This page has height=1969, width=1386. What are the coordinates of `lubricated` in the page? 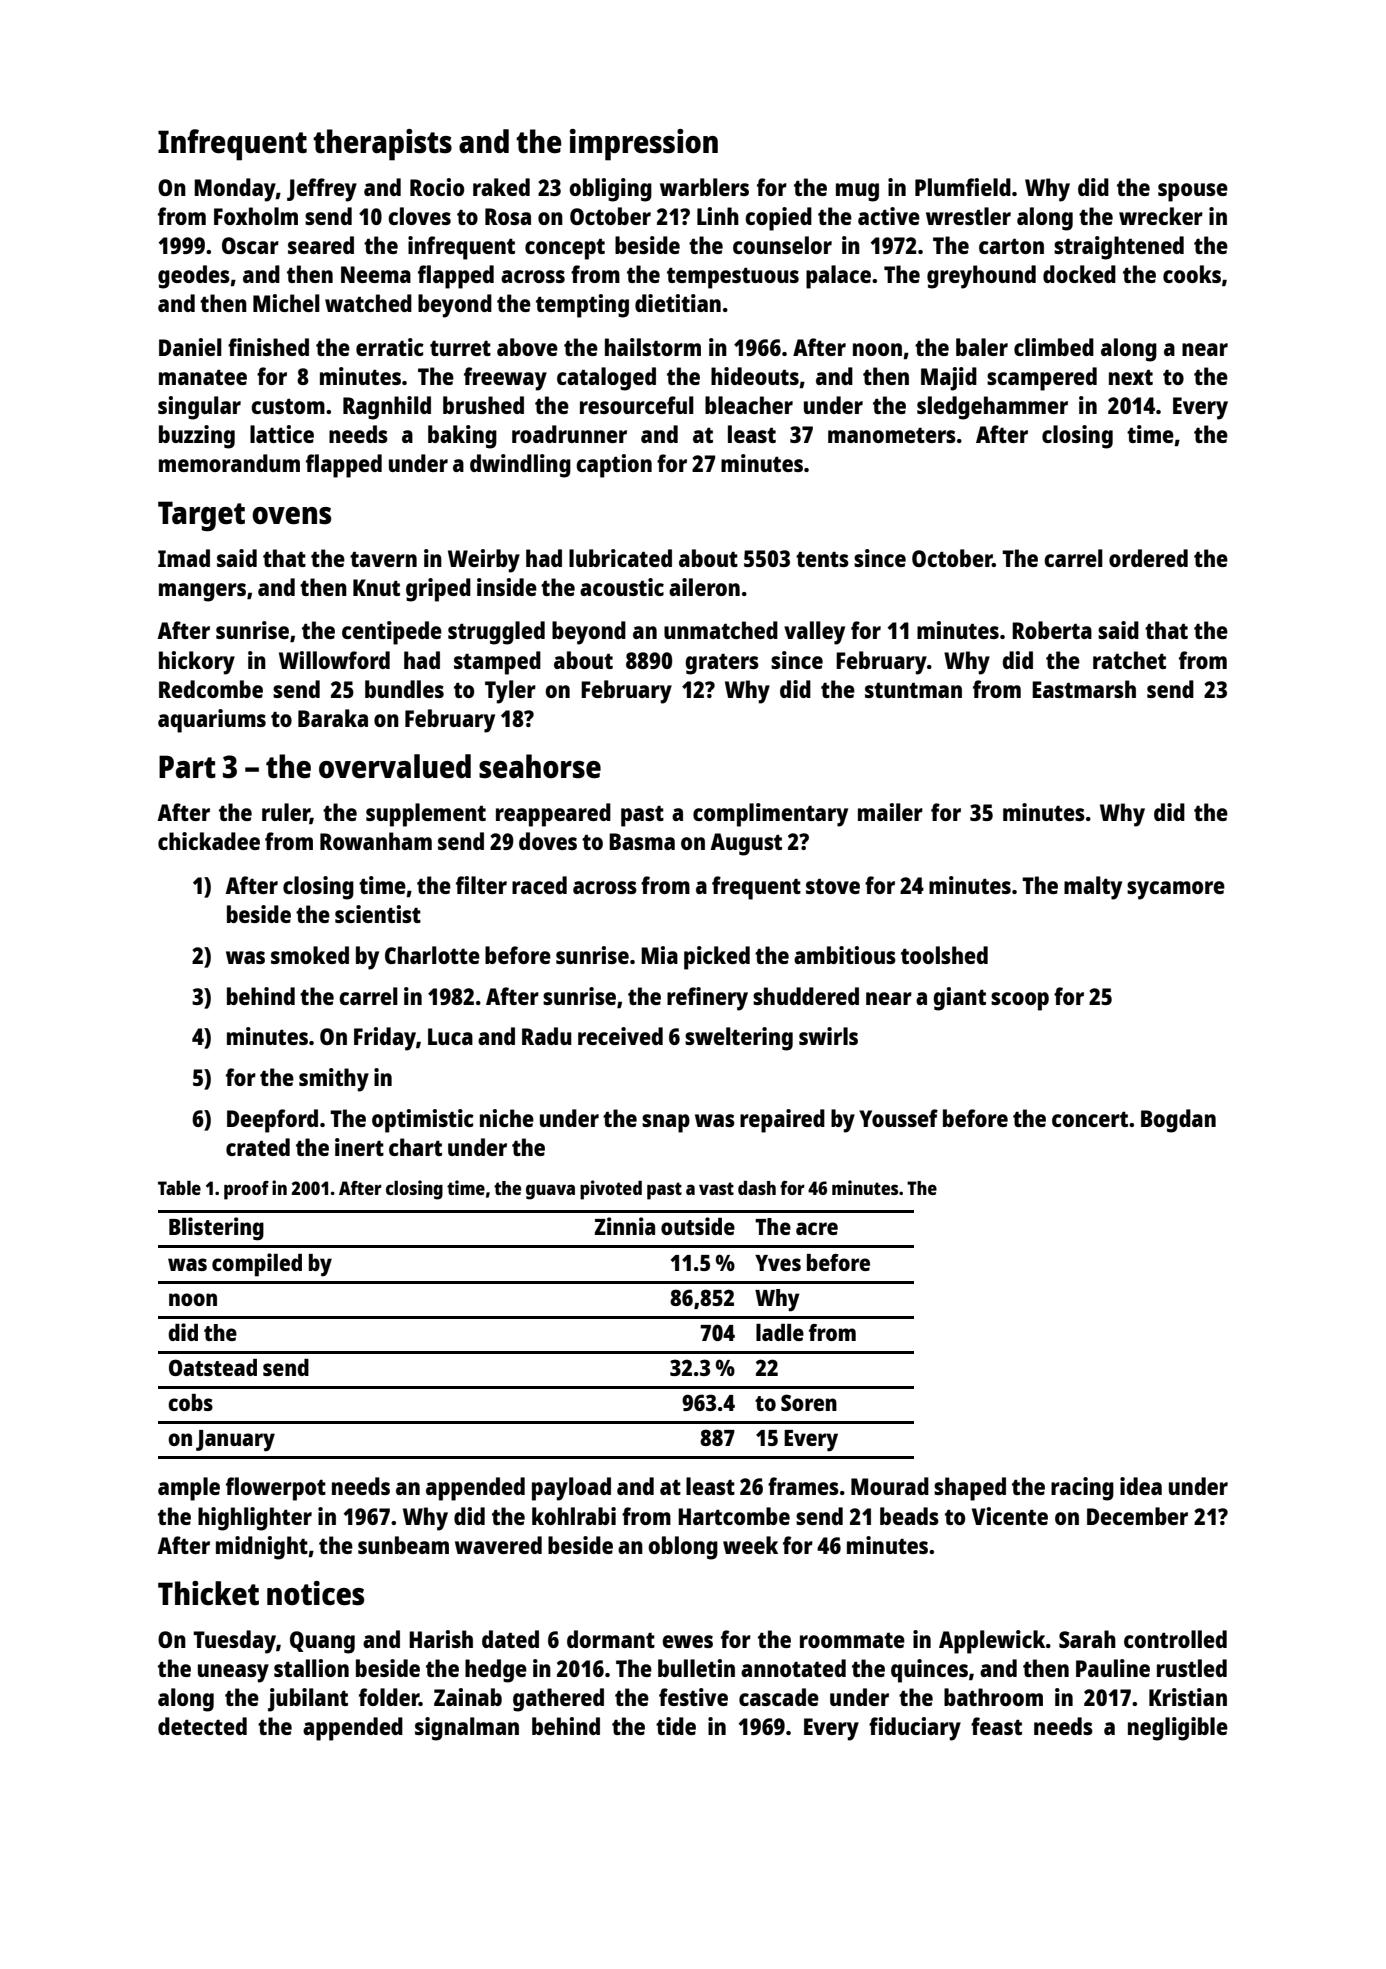 It's located at (620, 558).
